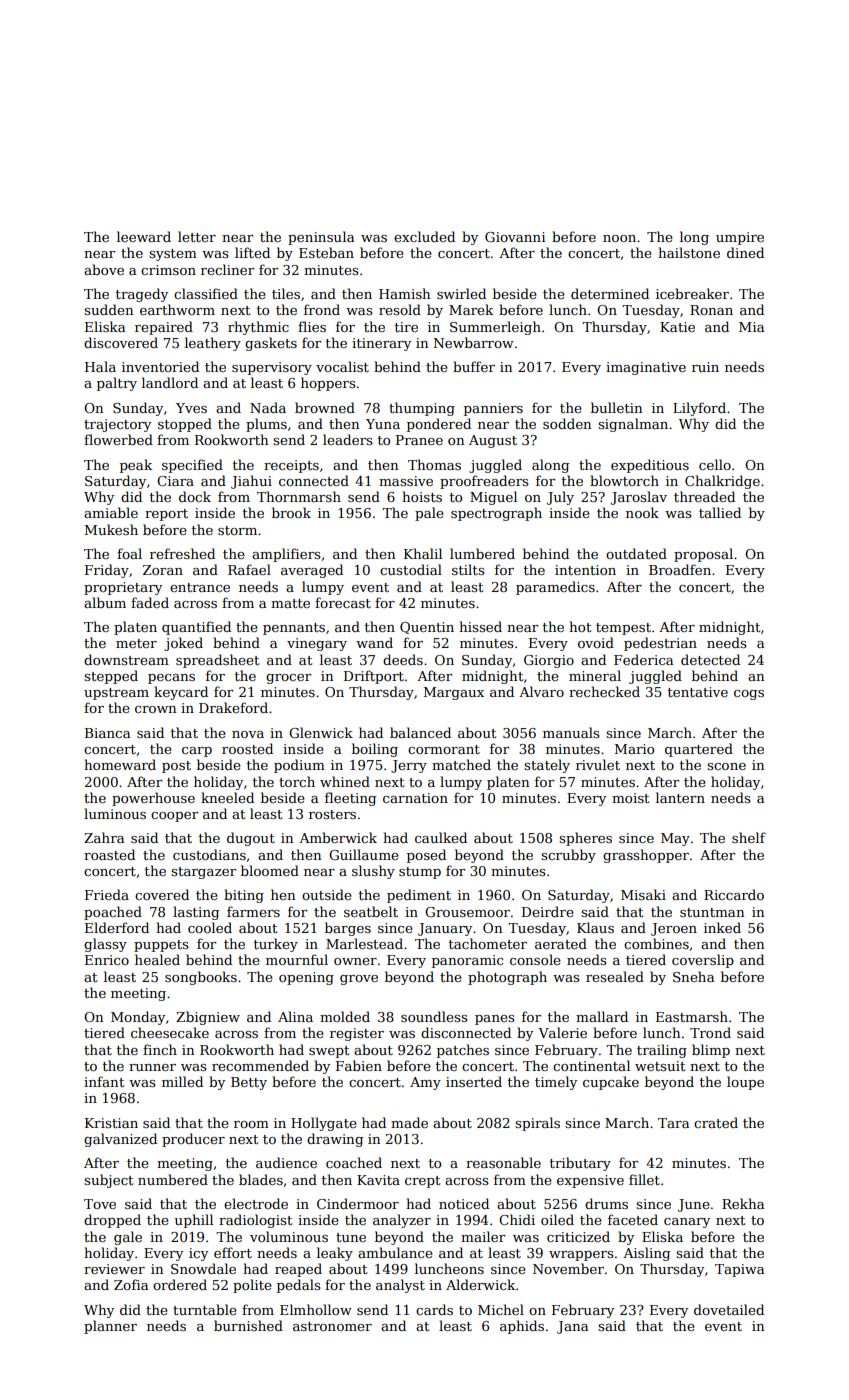  I want to click on Zahra, so click(104, 837).
